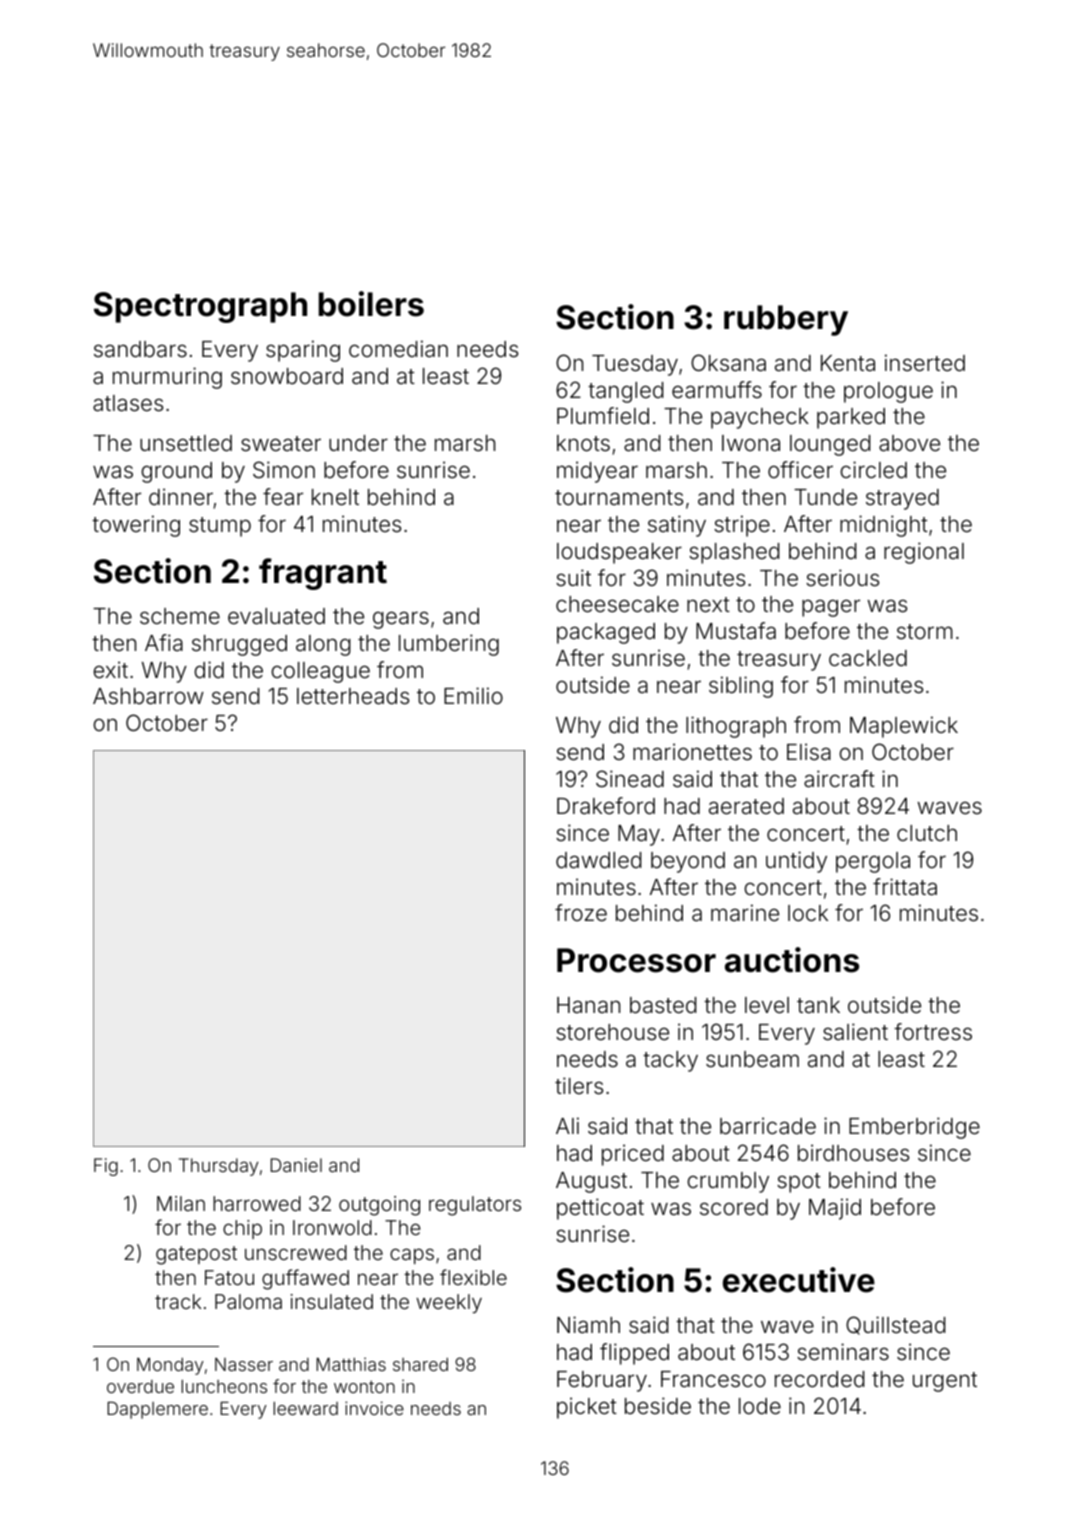 This document has width=1080, height=1535. What do you see at coordinates (296, 1165) in the document?
I see `Daniel` at bounding box center [296, 1165].
